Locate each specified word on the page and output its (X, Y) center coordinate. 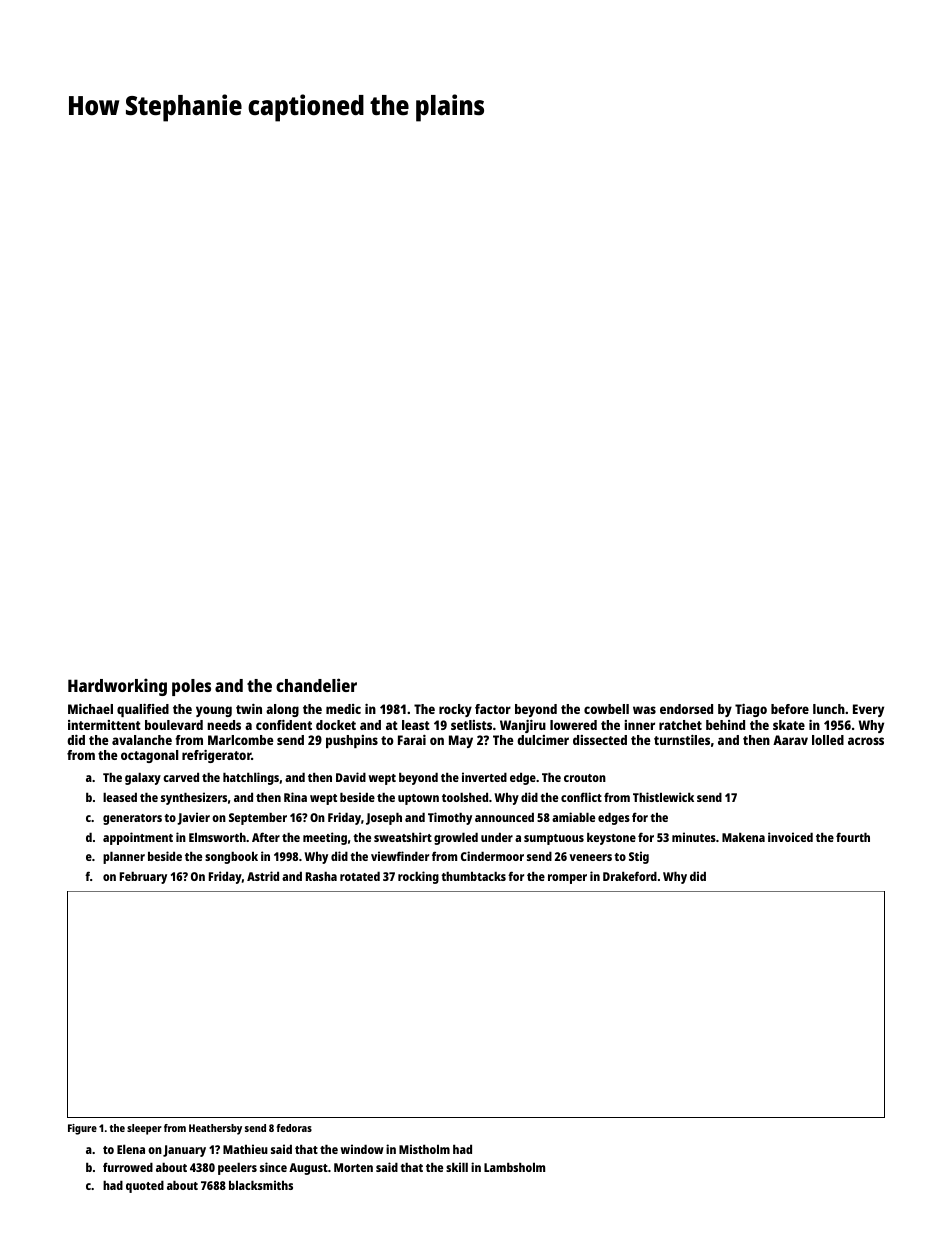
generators (132, 819)
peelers (237, 1168)
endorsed (686, 709)
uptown (418, 799)
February (143, 877)
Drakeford (630, 876)
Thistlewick (663, 797)
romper (567, 879)
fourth (853, 837)
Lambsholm (514, 1167)
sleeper (144, 1129)
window (362, 1149)
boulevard (174, 725)
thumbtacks (473, 876)
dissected (600, 740)
